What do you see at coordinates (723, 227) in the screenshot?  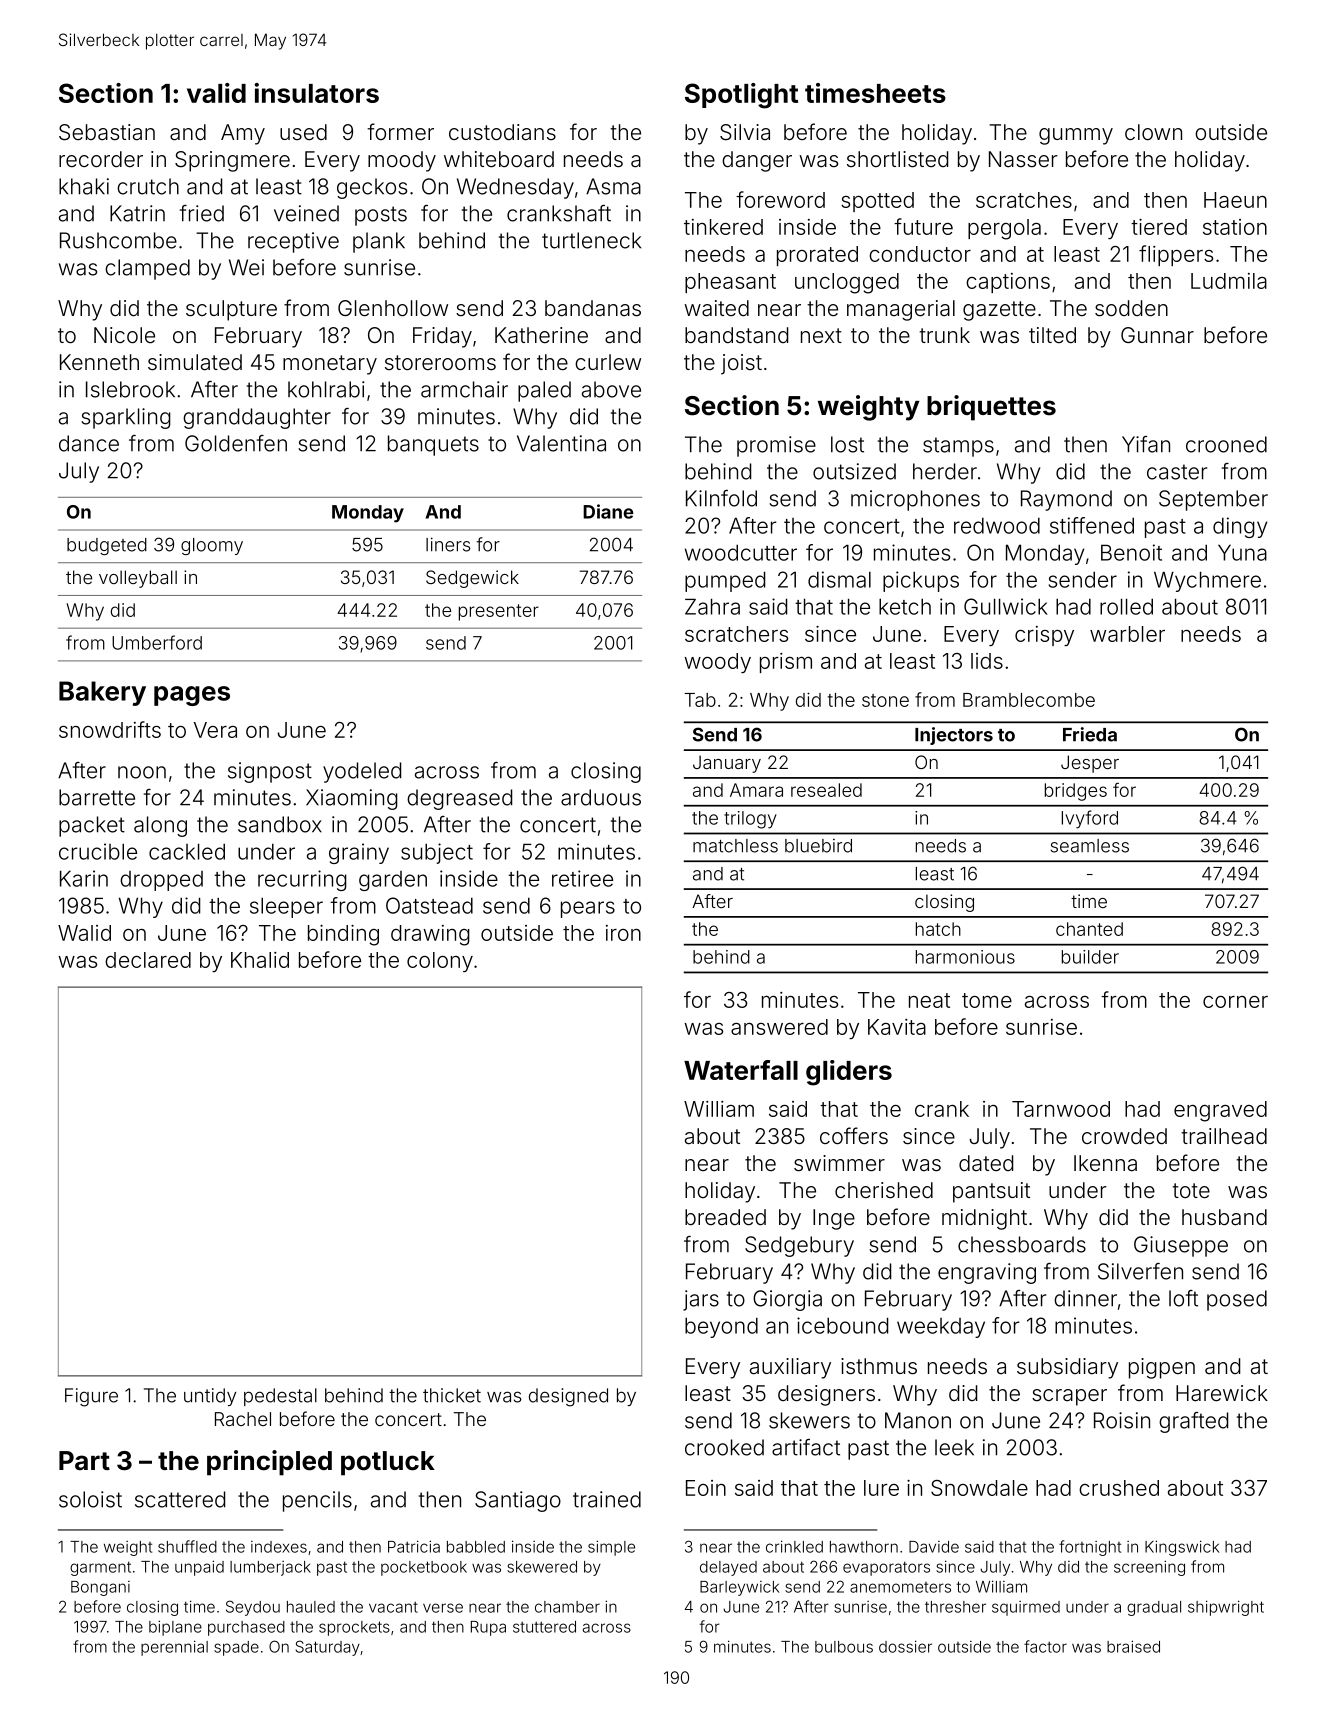 I see `tinkered` at bounding box center [723, 227].
